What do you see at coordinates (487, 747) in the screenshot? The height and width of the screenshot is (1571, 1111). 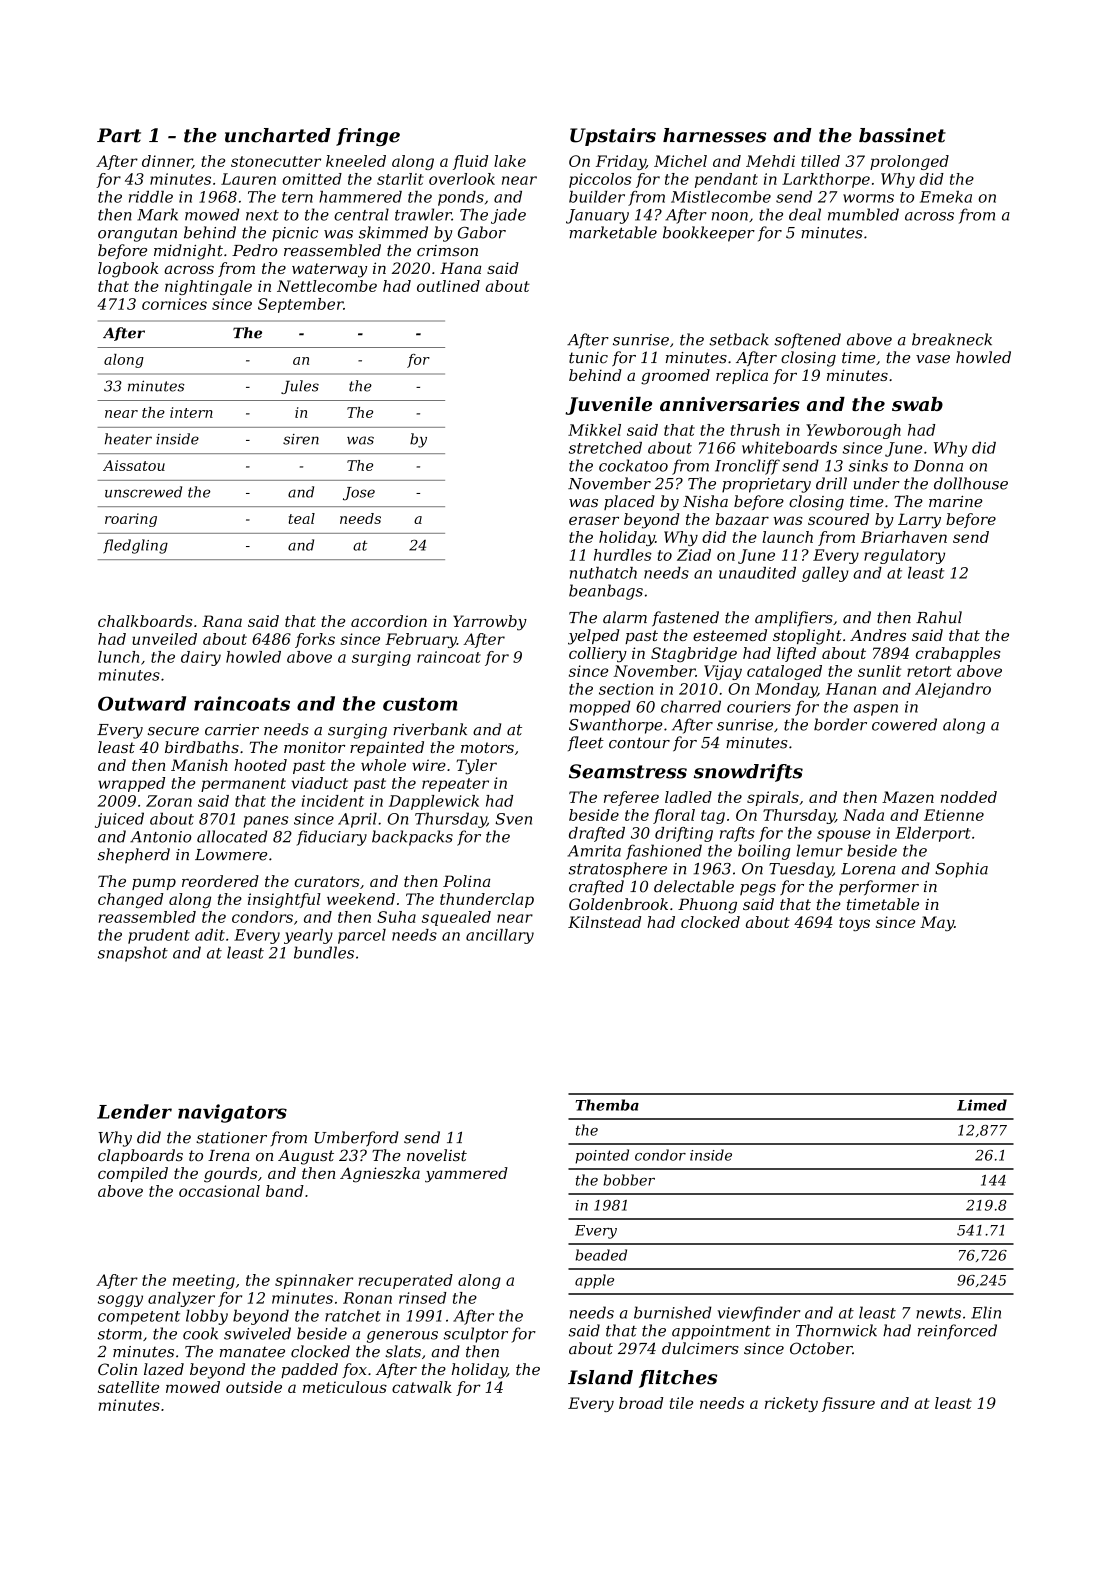 I see `motors` at bounding box center [487, 747].
